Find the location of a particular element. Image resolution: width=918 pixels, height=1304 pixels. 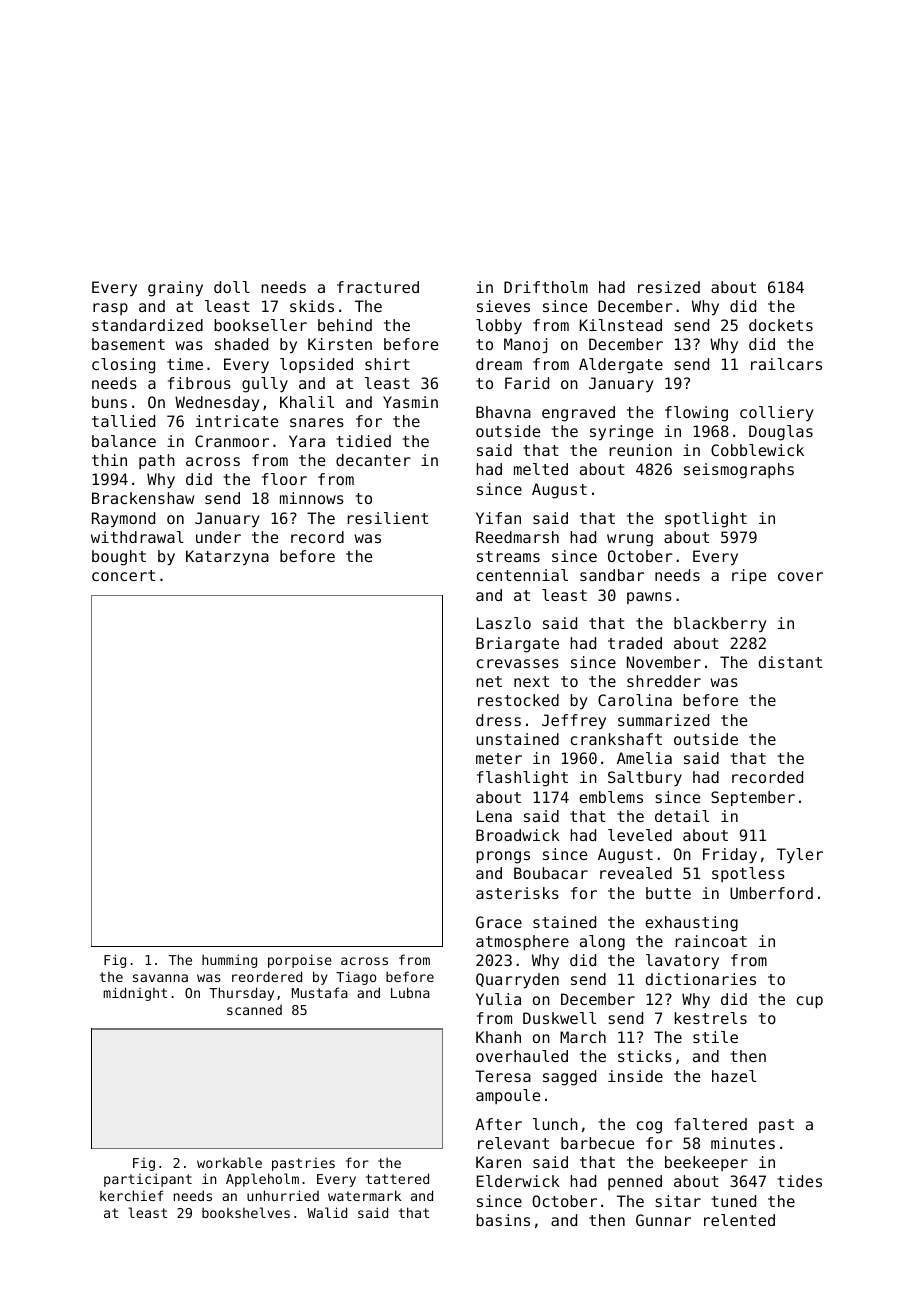

kerchief is located at coordinates (131, 1195).
